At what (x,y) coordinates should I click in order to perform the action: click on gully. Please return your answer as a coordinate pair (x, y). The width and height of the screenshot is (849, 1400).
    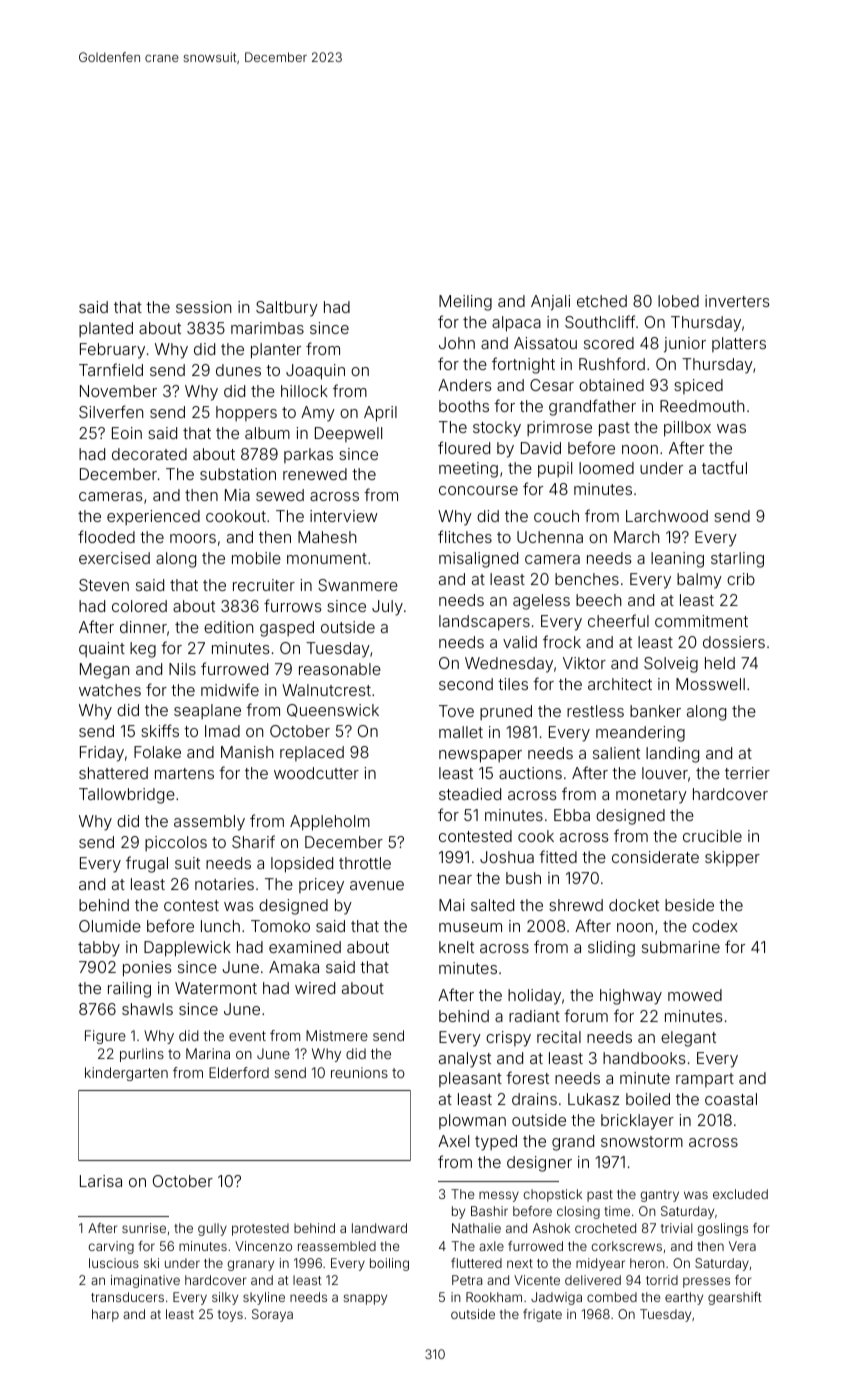
    Looking at the image, I should click on (212, 1229).
